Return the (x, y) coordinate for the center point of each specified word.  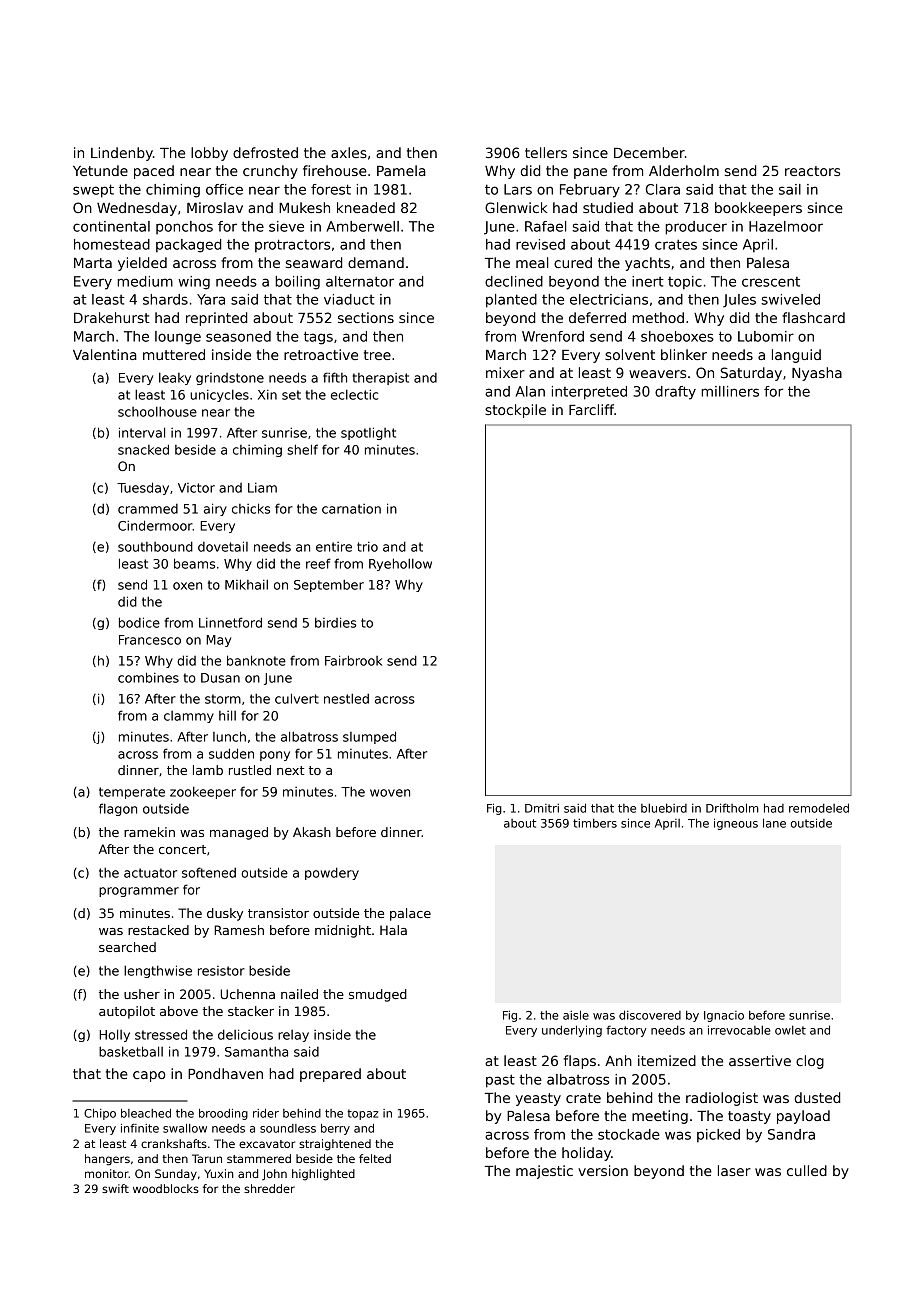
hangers (107, 1160)
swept (93, 191)
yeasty (538, 1099)
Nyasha (817, 374)
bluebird (664, 808)
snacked (143, 449)
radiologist (722, 1099)
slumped (369, 737)
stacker (251, 1011)
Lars (518, 189)
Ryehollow (400, 564)
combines (148, 677)
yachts (647, 264)
